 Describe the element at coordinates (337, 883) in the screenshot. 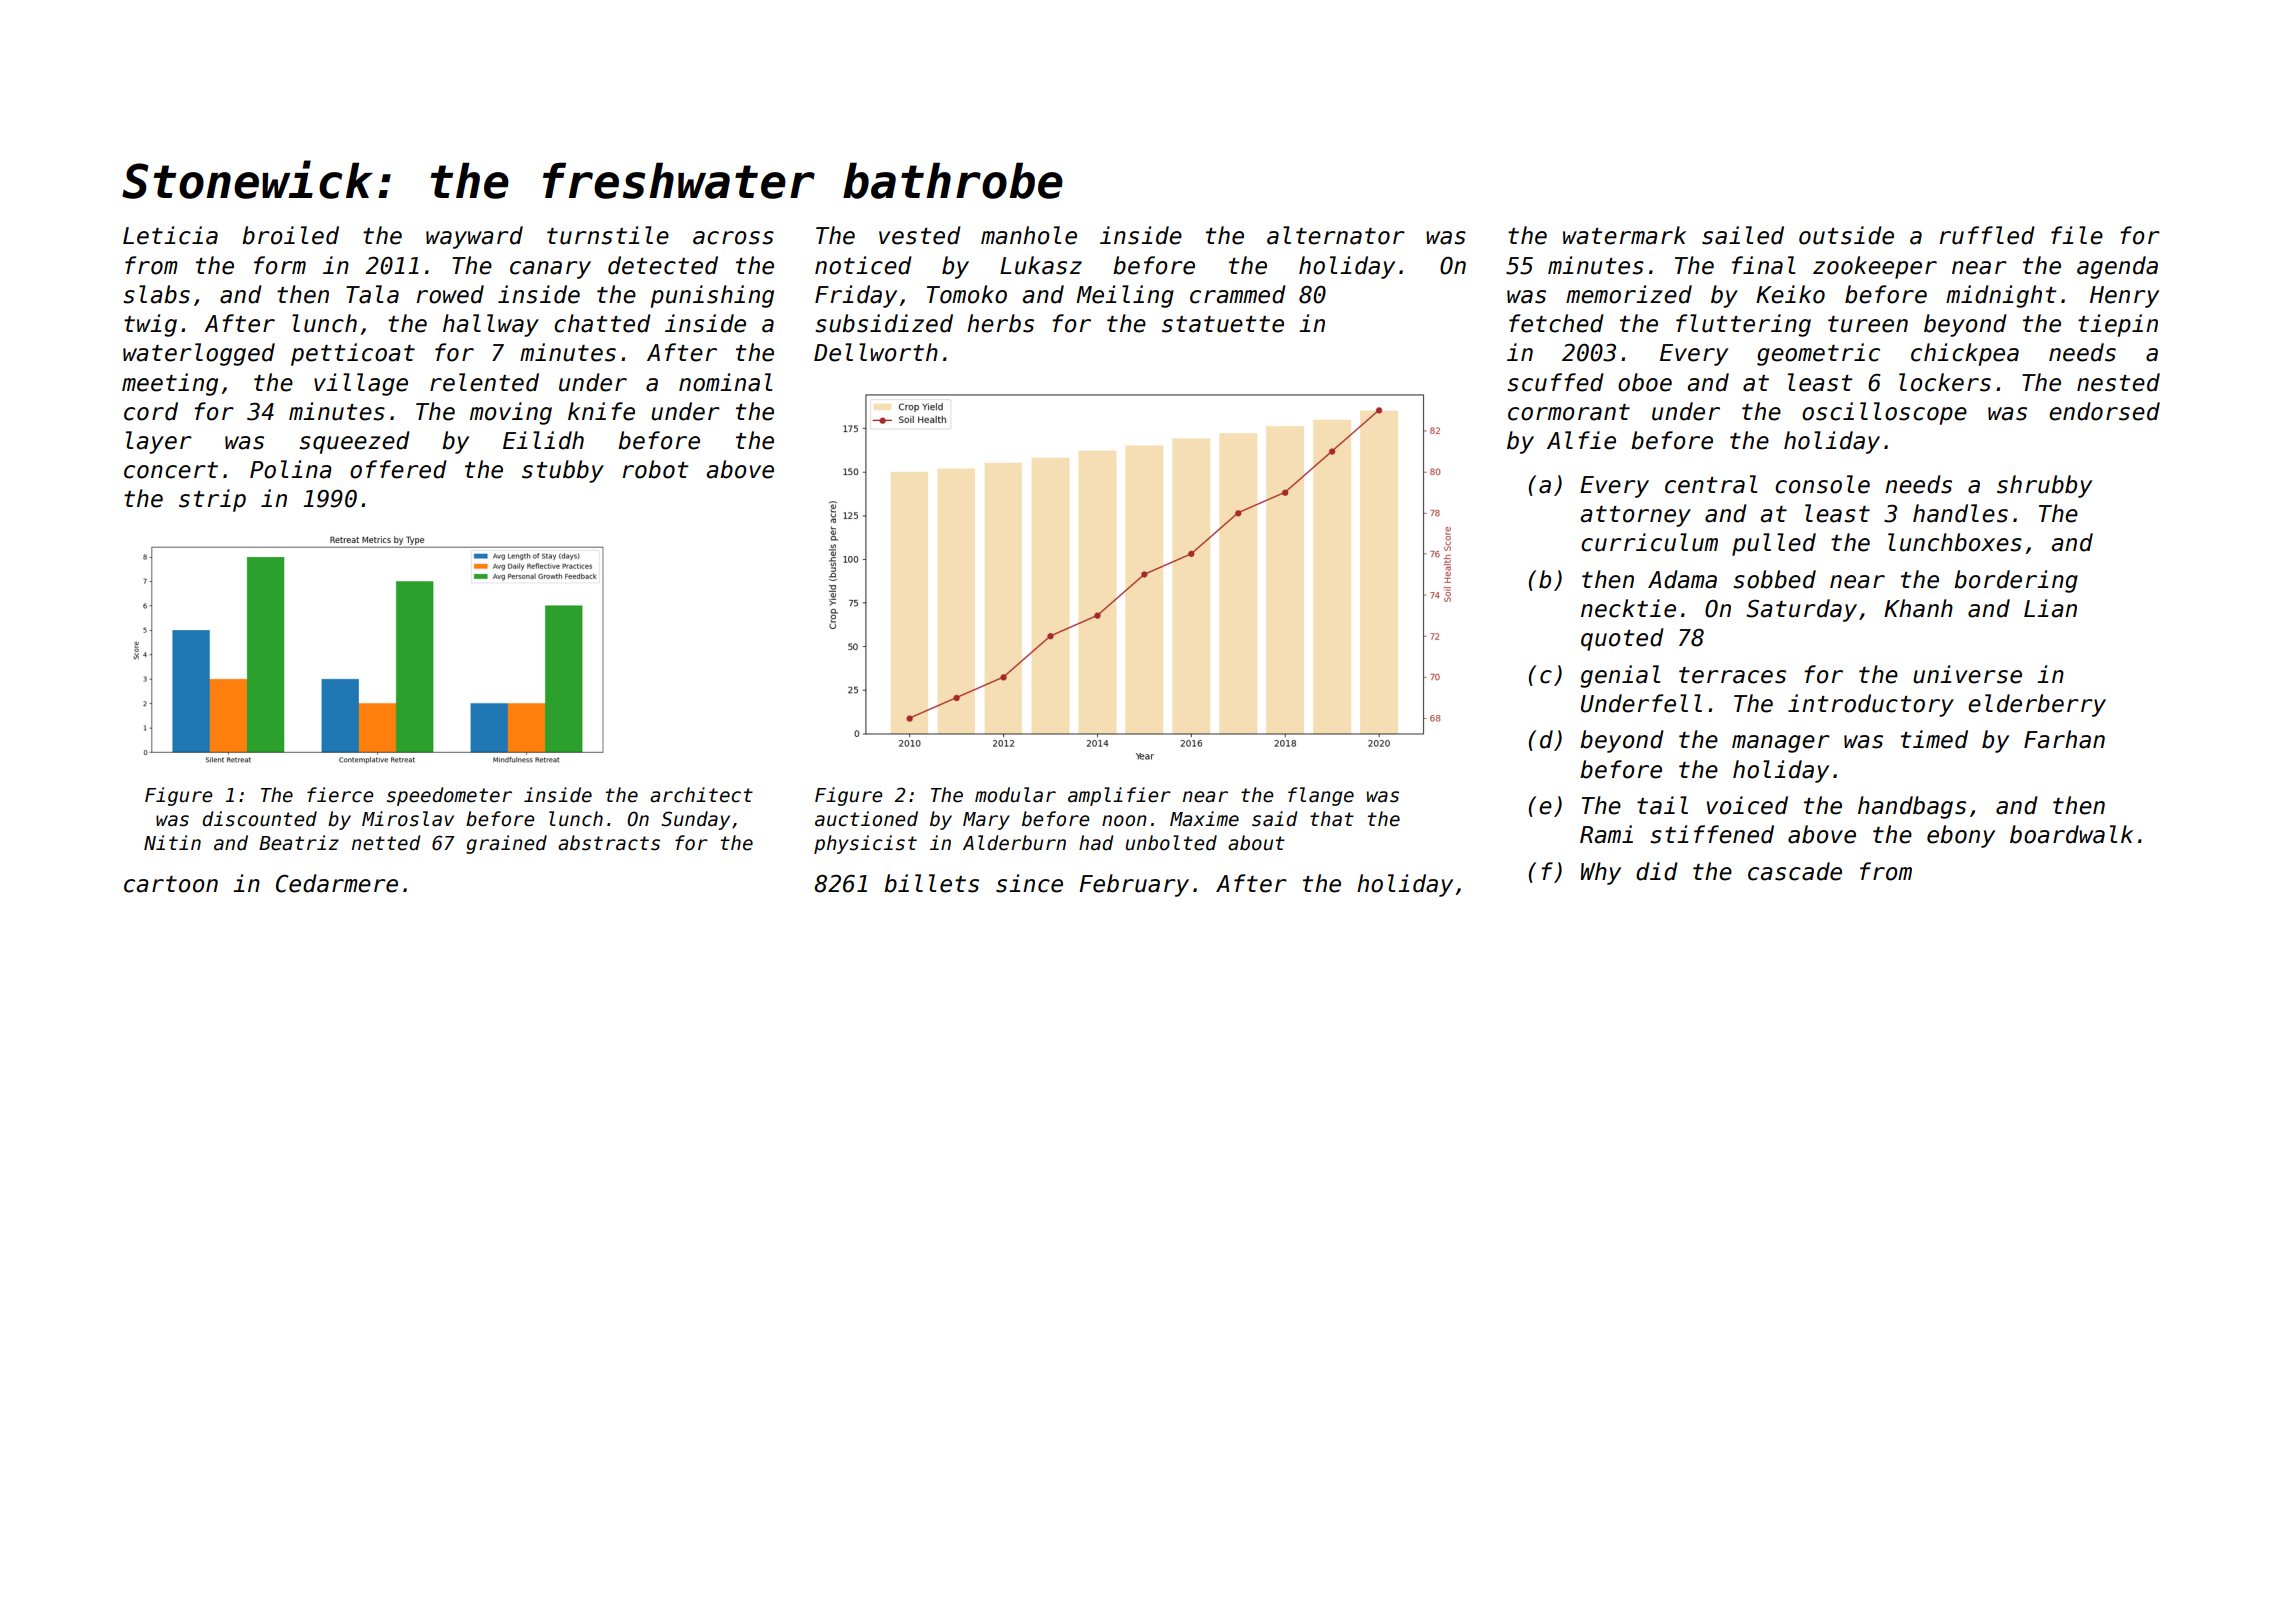

I see `Cedarmere` at that location.
